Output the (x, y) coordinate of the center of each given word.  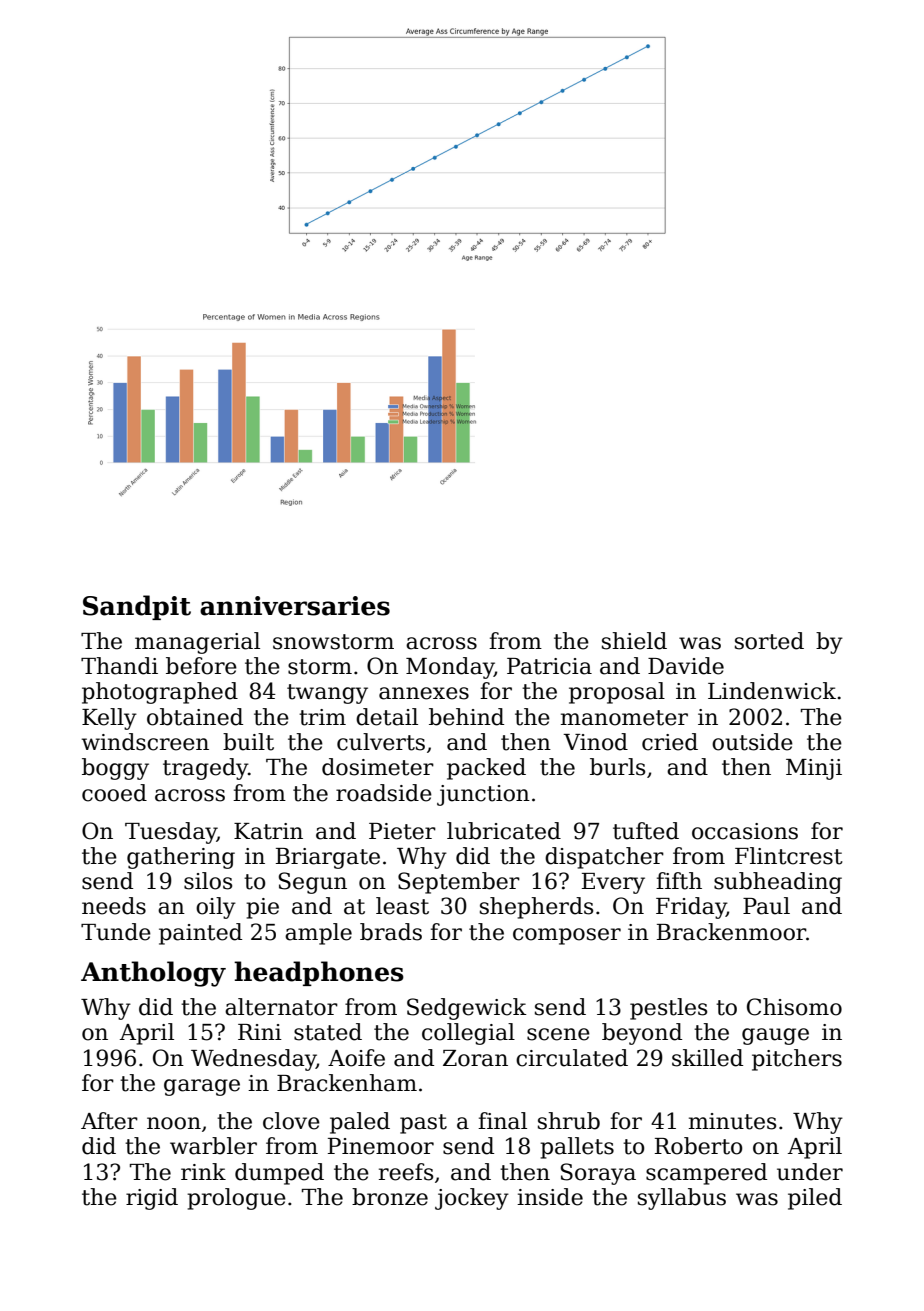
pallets (577, 1148)
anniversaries (295, 606)
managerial (197, 643)
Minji (814, 769)
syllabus (682, 1199)
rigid (152, 1199)
